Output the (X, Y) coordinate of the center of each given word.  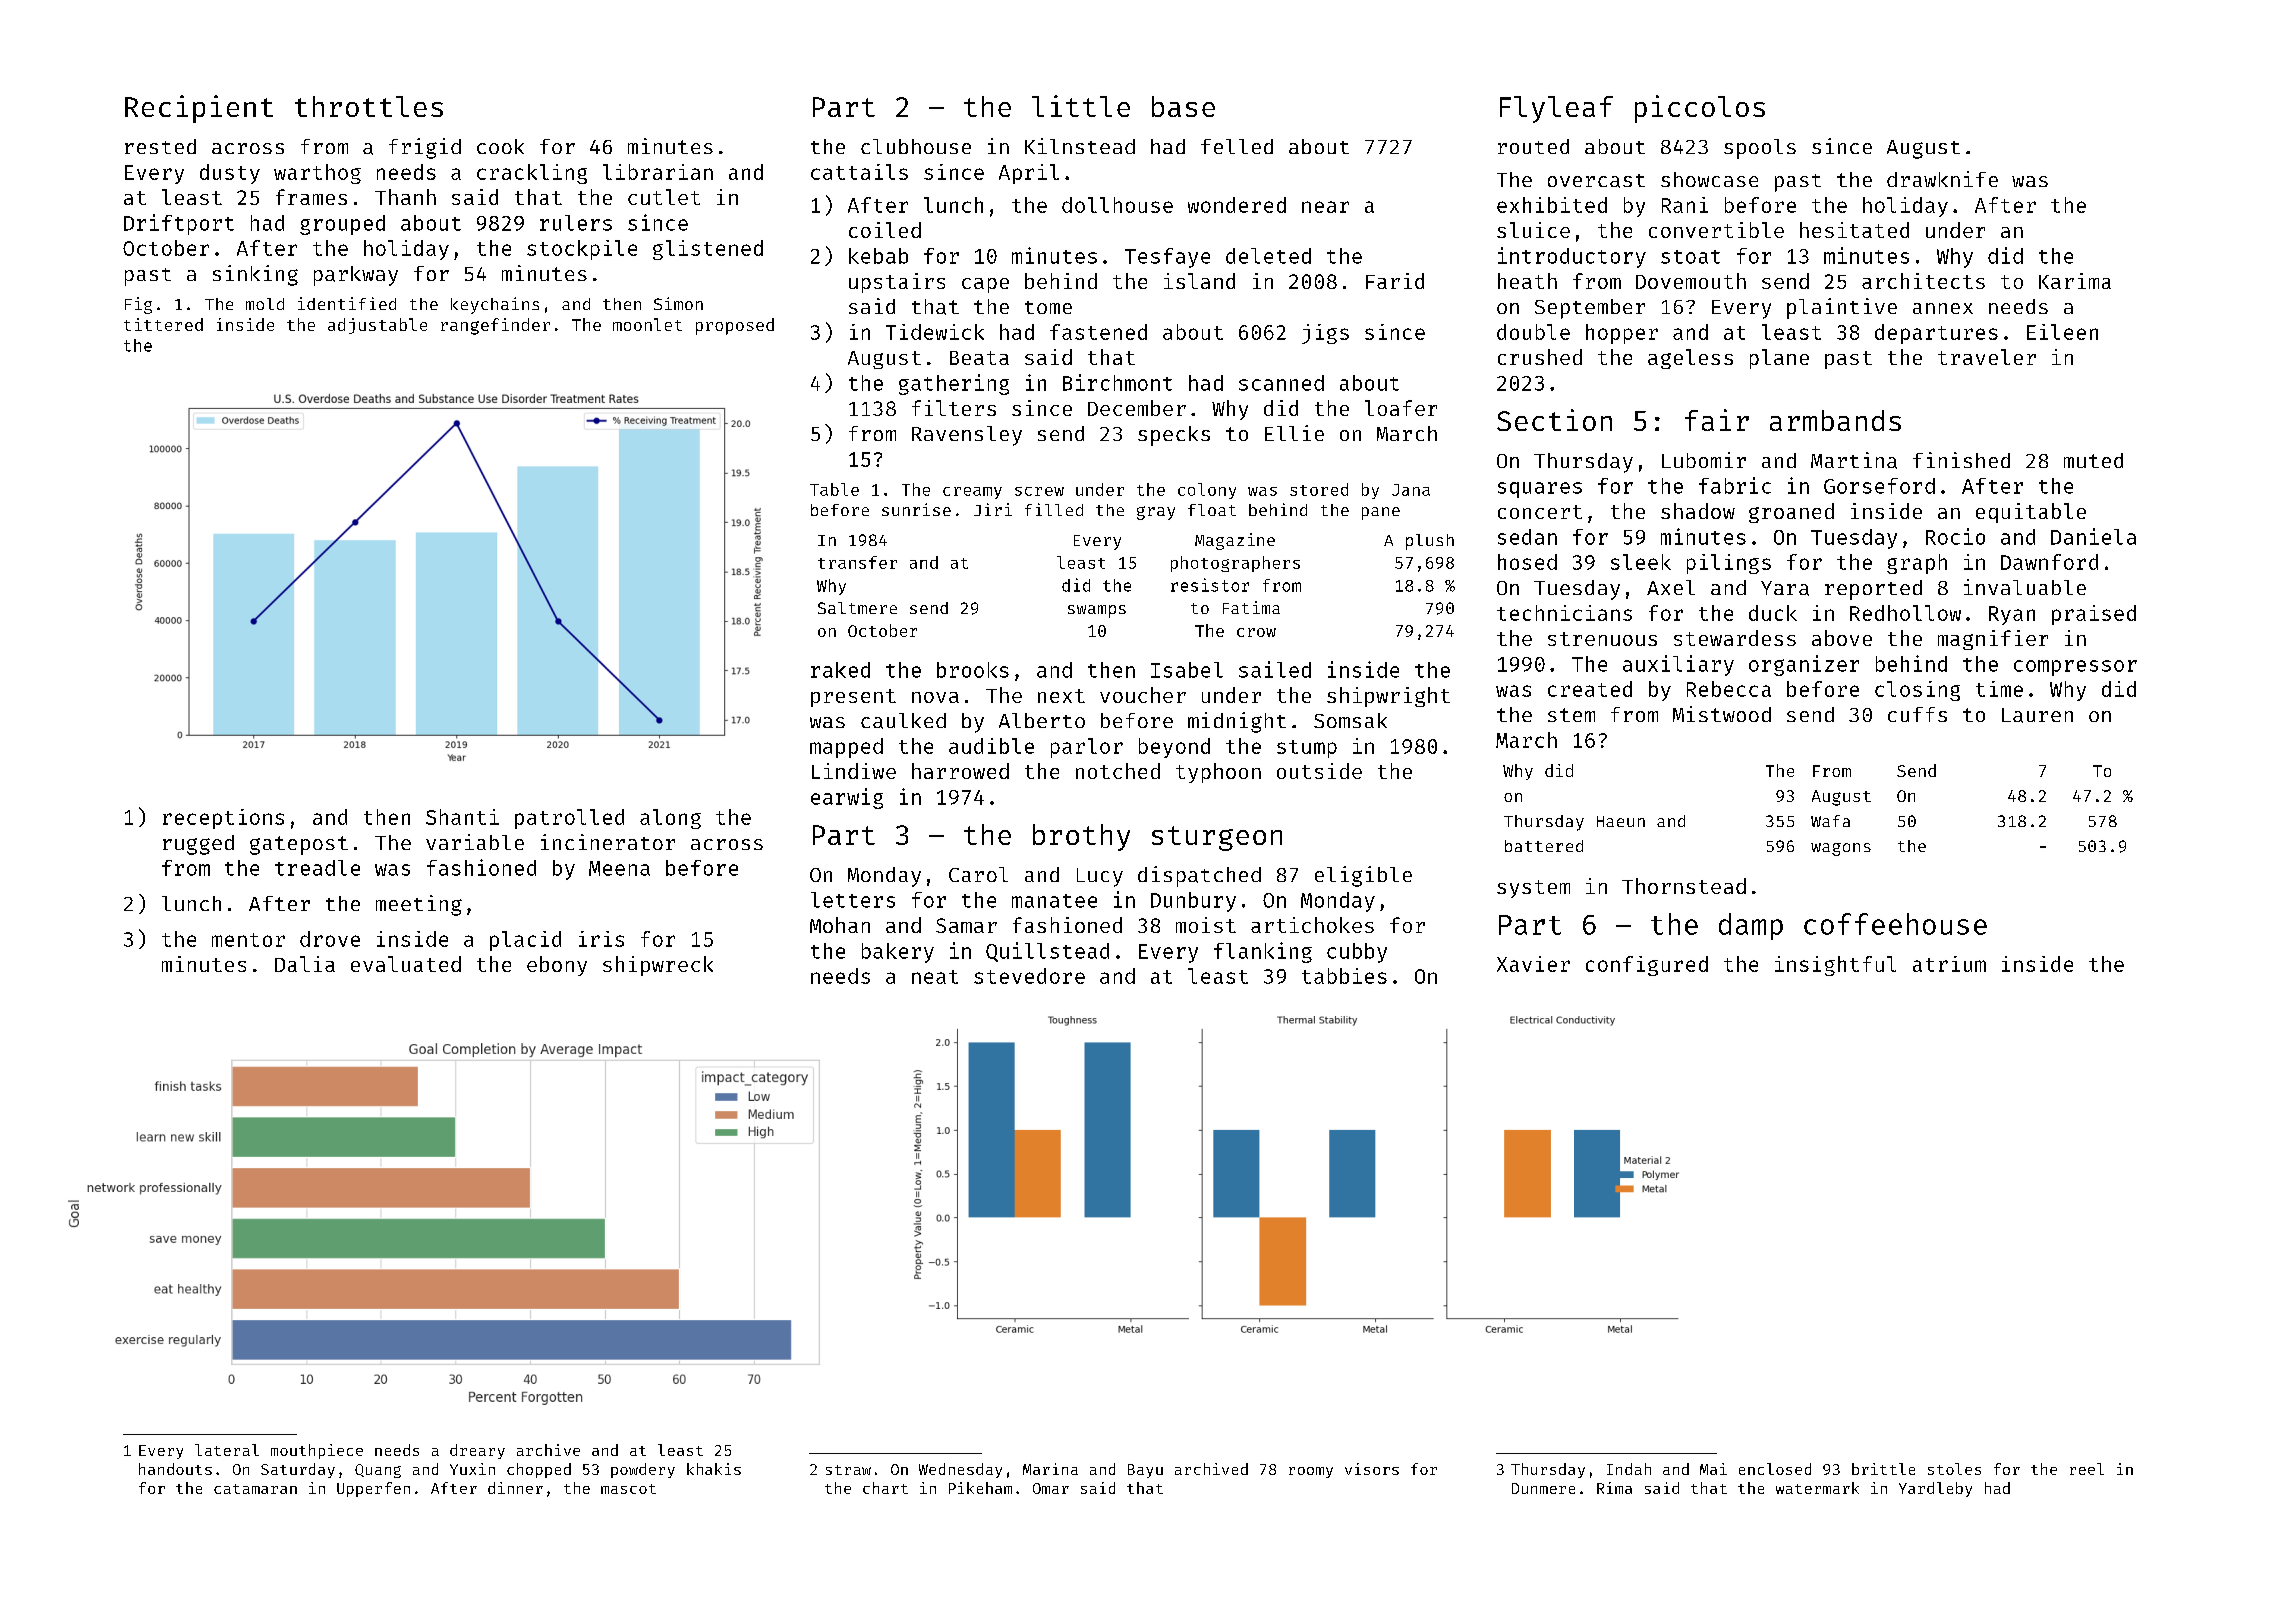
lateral (227, 1450)
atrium (1949, 964)
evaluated (406, 964)
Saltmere (857, 608)
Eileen (2062, 332)
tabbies (1344, 976)
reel (2087, 1469)
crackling (532, 174)
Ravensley (967, 436)
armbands (1835, 420)
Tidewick (935, 332)
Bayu (1145, 1471)
